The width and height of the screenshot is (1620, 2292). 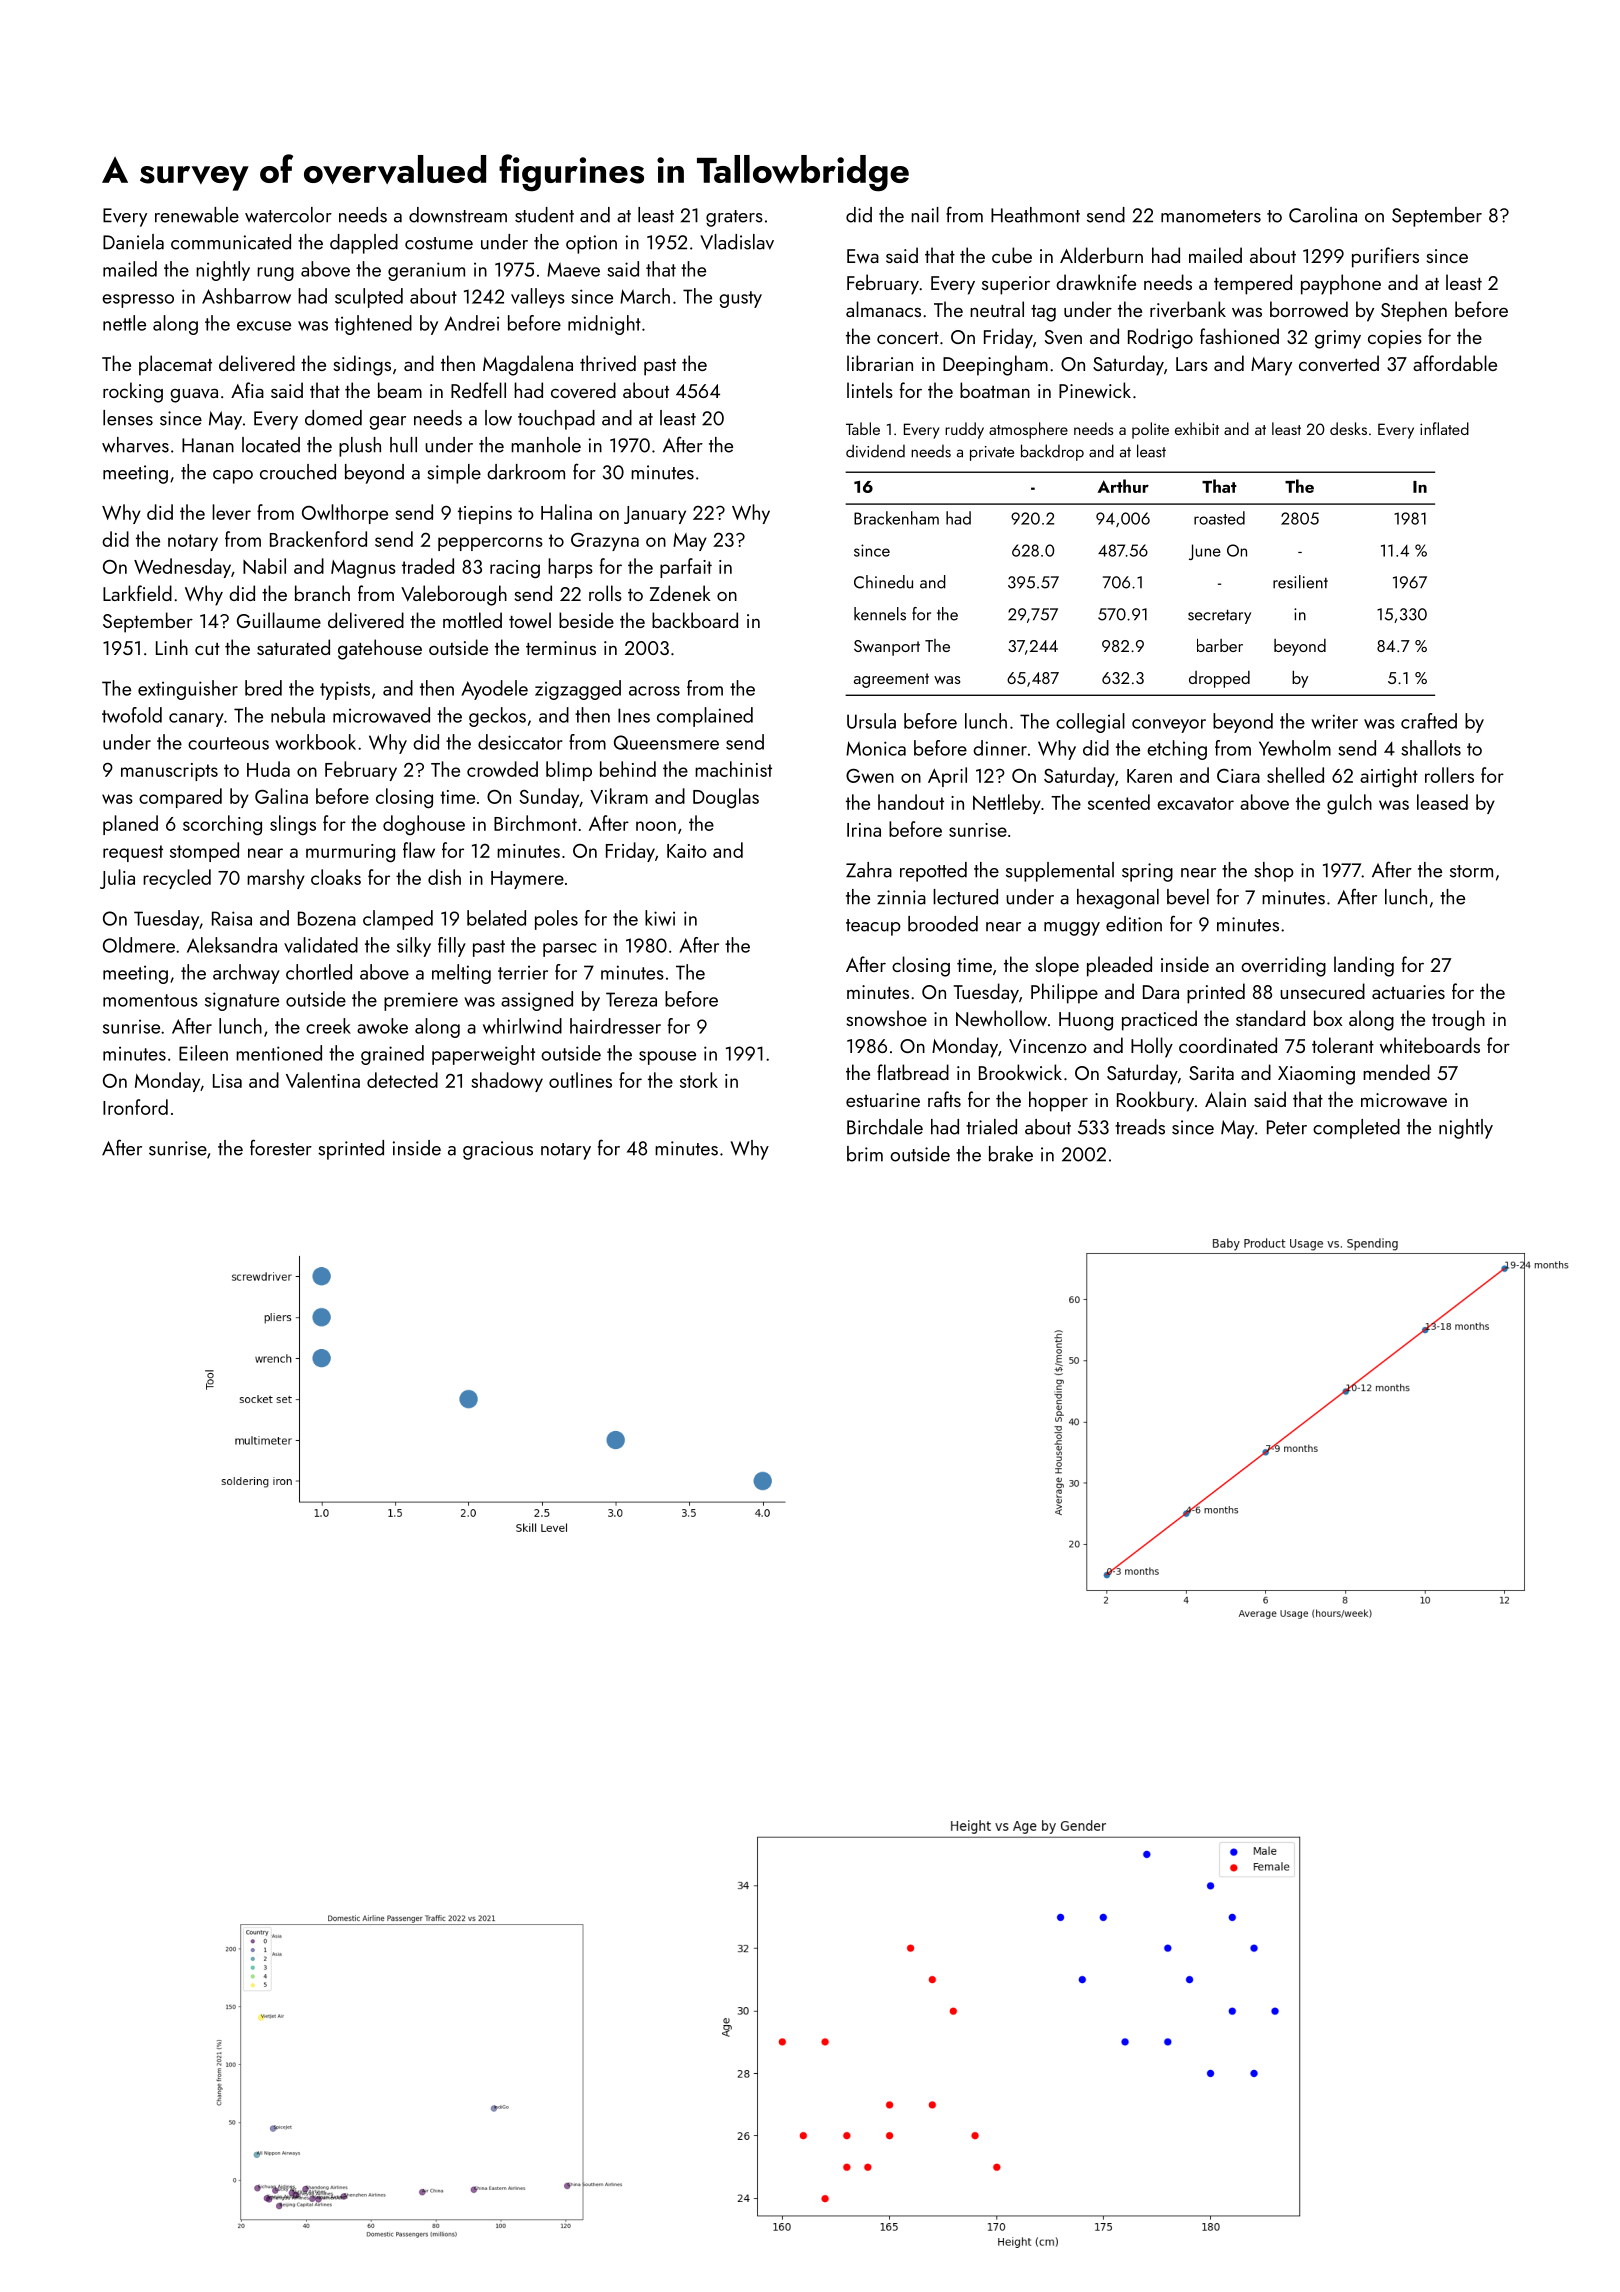 I want to click on excuse, so click(x=264, y=326).
